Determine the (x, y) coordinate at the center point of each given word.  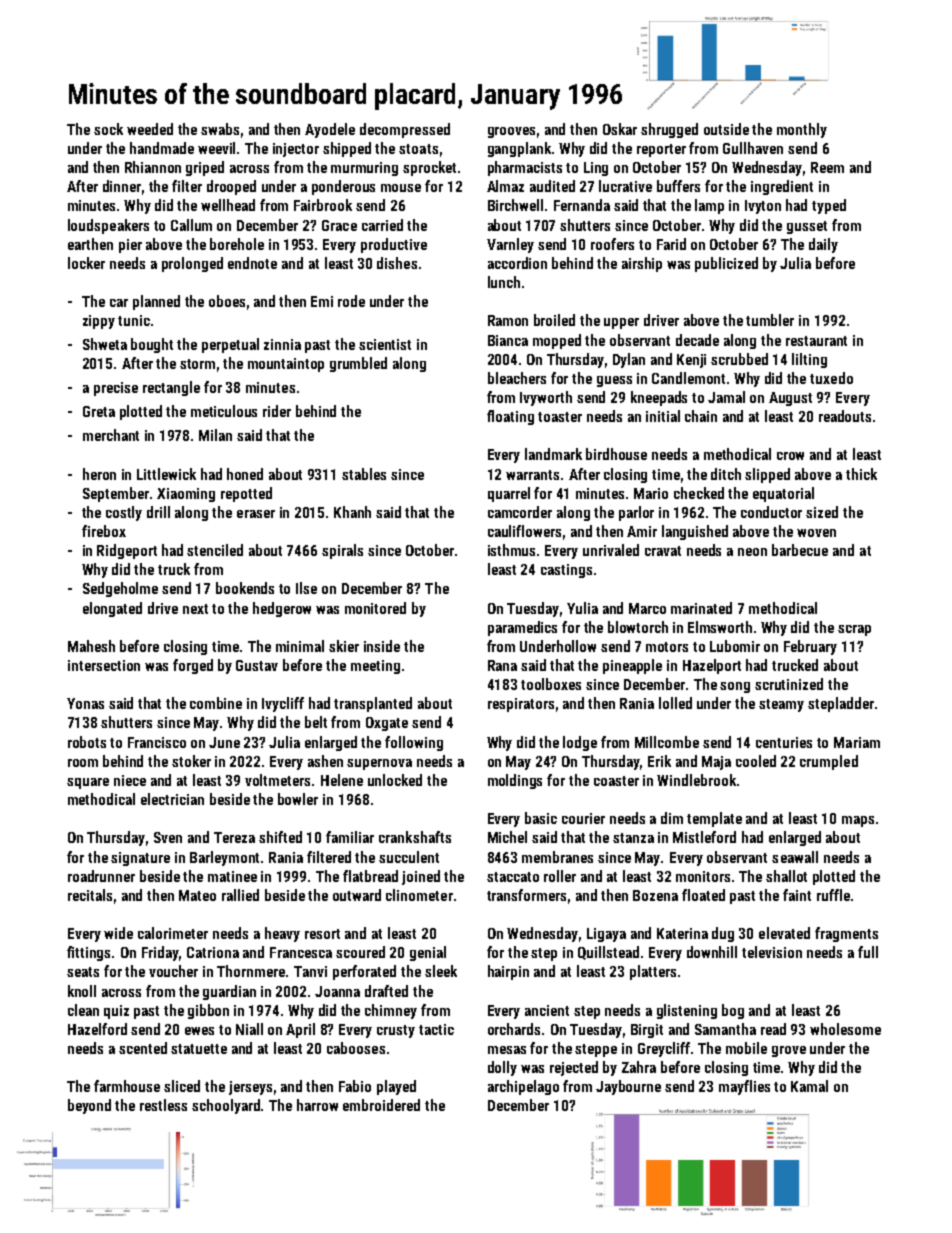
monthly (802, 130)
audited (552, 186)
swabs (220, 129)
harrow (317, 1105)
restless (163, 1105)
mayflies (744, 1087)
